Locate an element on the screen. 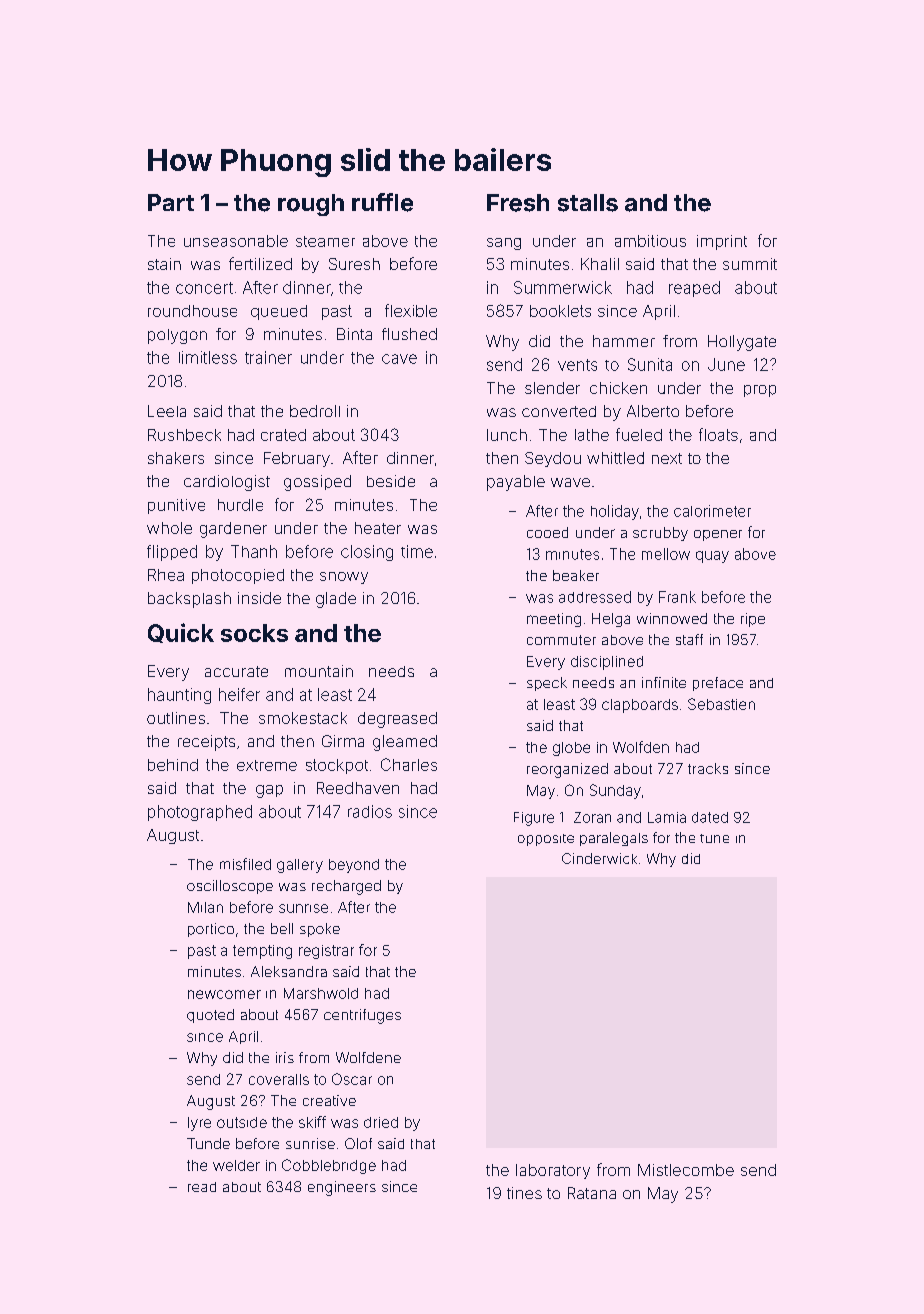 The height and width of the screenshot is (1314, 924). stalls is located at coordinates (588, 203).
